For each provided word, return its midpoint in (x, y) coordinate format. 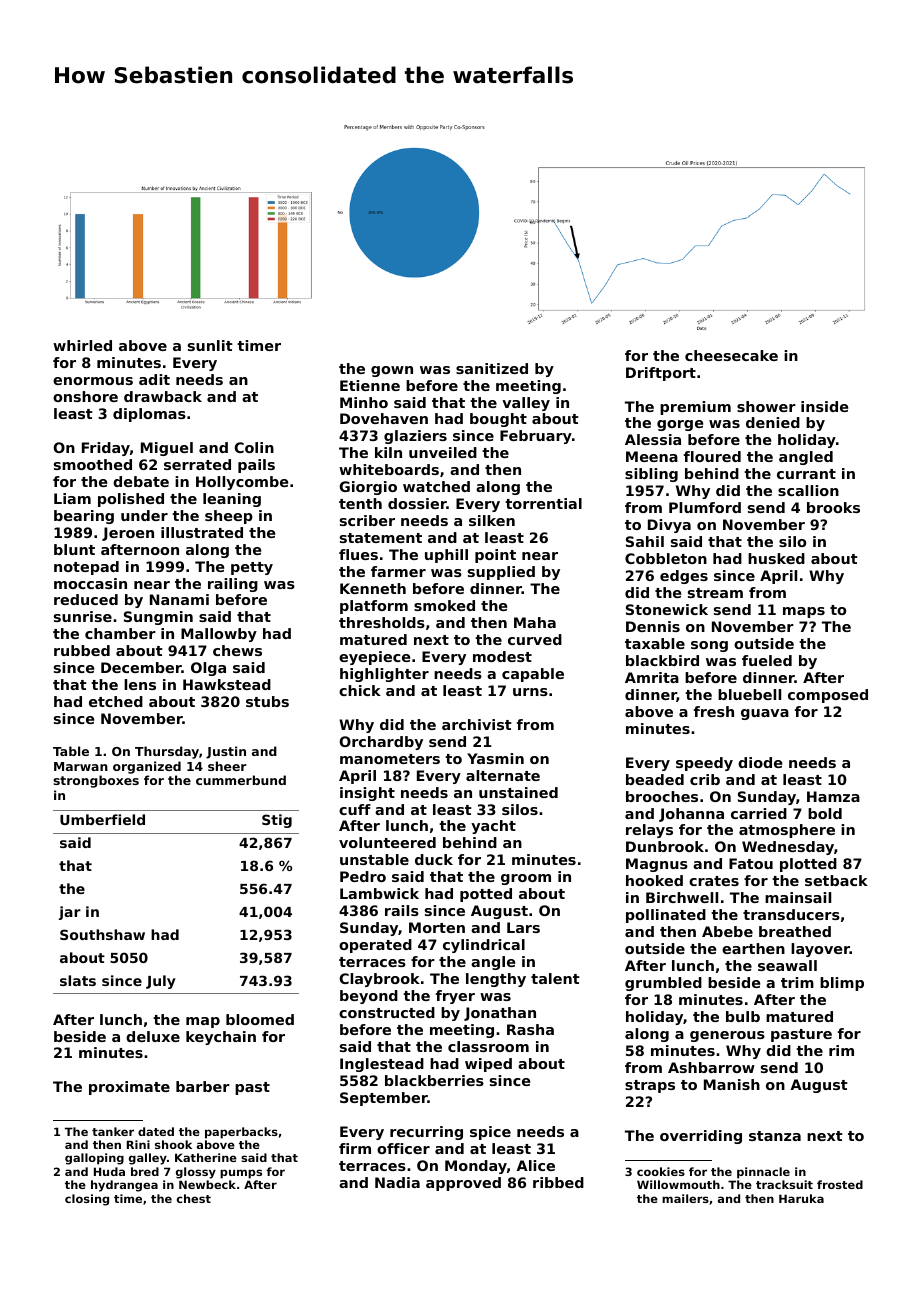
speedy (704, 764)
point (495, 556)
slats (78, 980)
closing (87, 1200)
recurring (426, 1133)
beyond (369, 997)
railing (233, 585)
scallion (808, 490)
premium (695, 408)
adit (154, 379)
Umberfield (102, 819)
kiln (388, 452)
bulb (743, 1016)
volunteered (387, 842)
